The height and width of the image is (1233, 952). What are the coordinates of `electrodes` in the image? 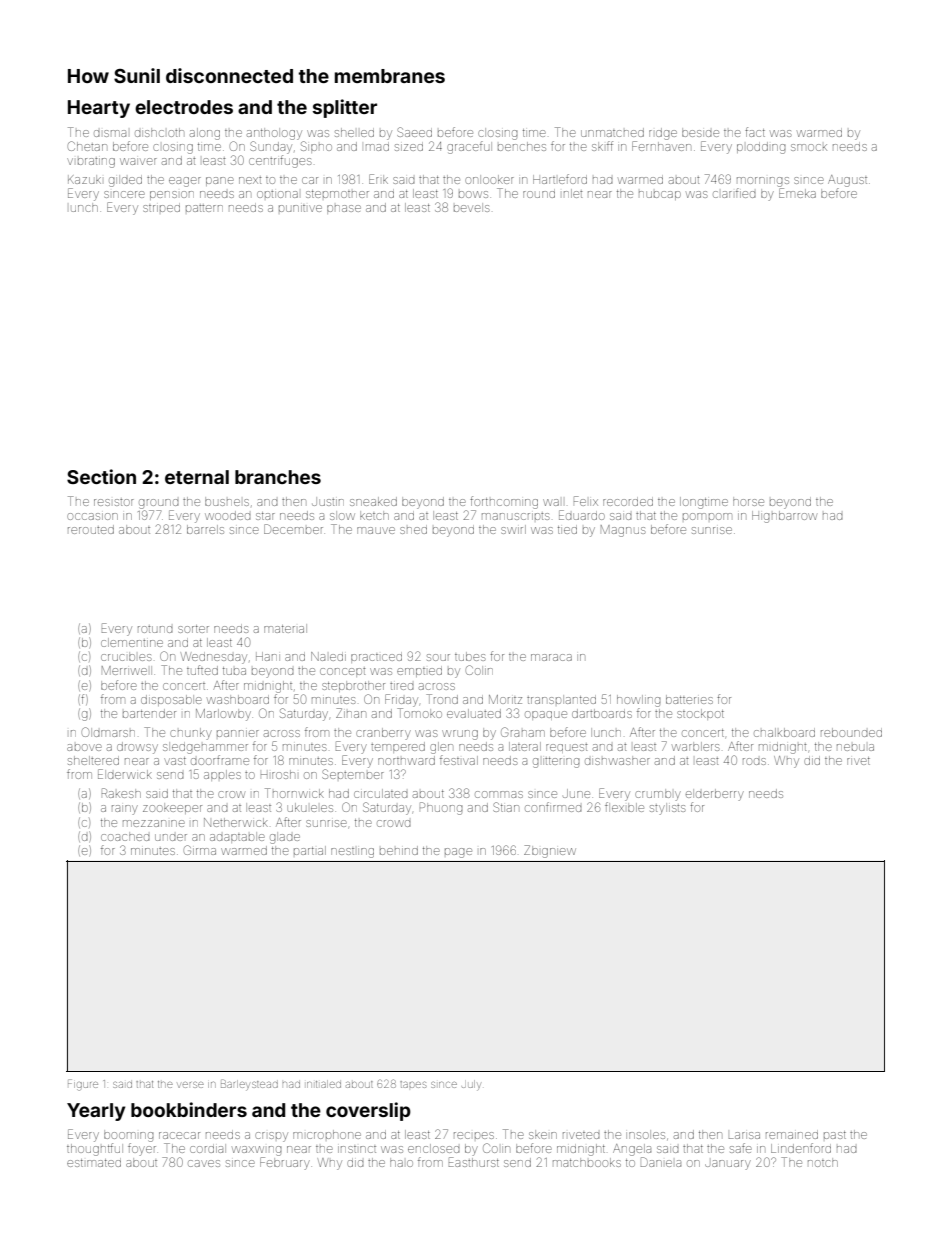 It's located at (184, 107).
